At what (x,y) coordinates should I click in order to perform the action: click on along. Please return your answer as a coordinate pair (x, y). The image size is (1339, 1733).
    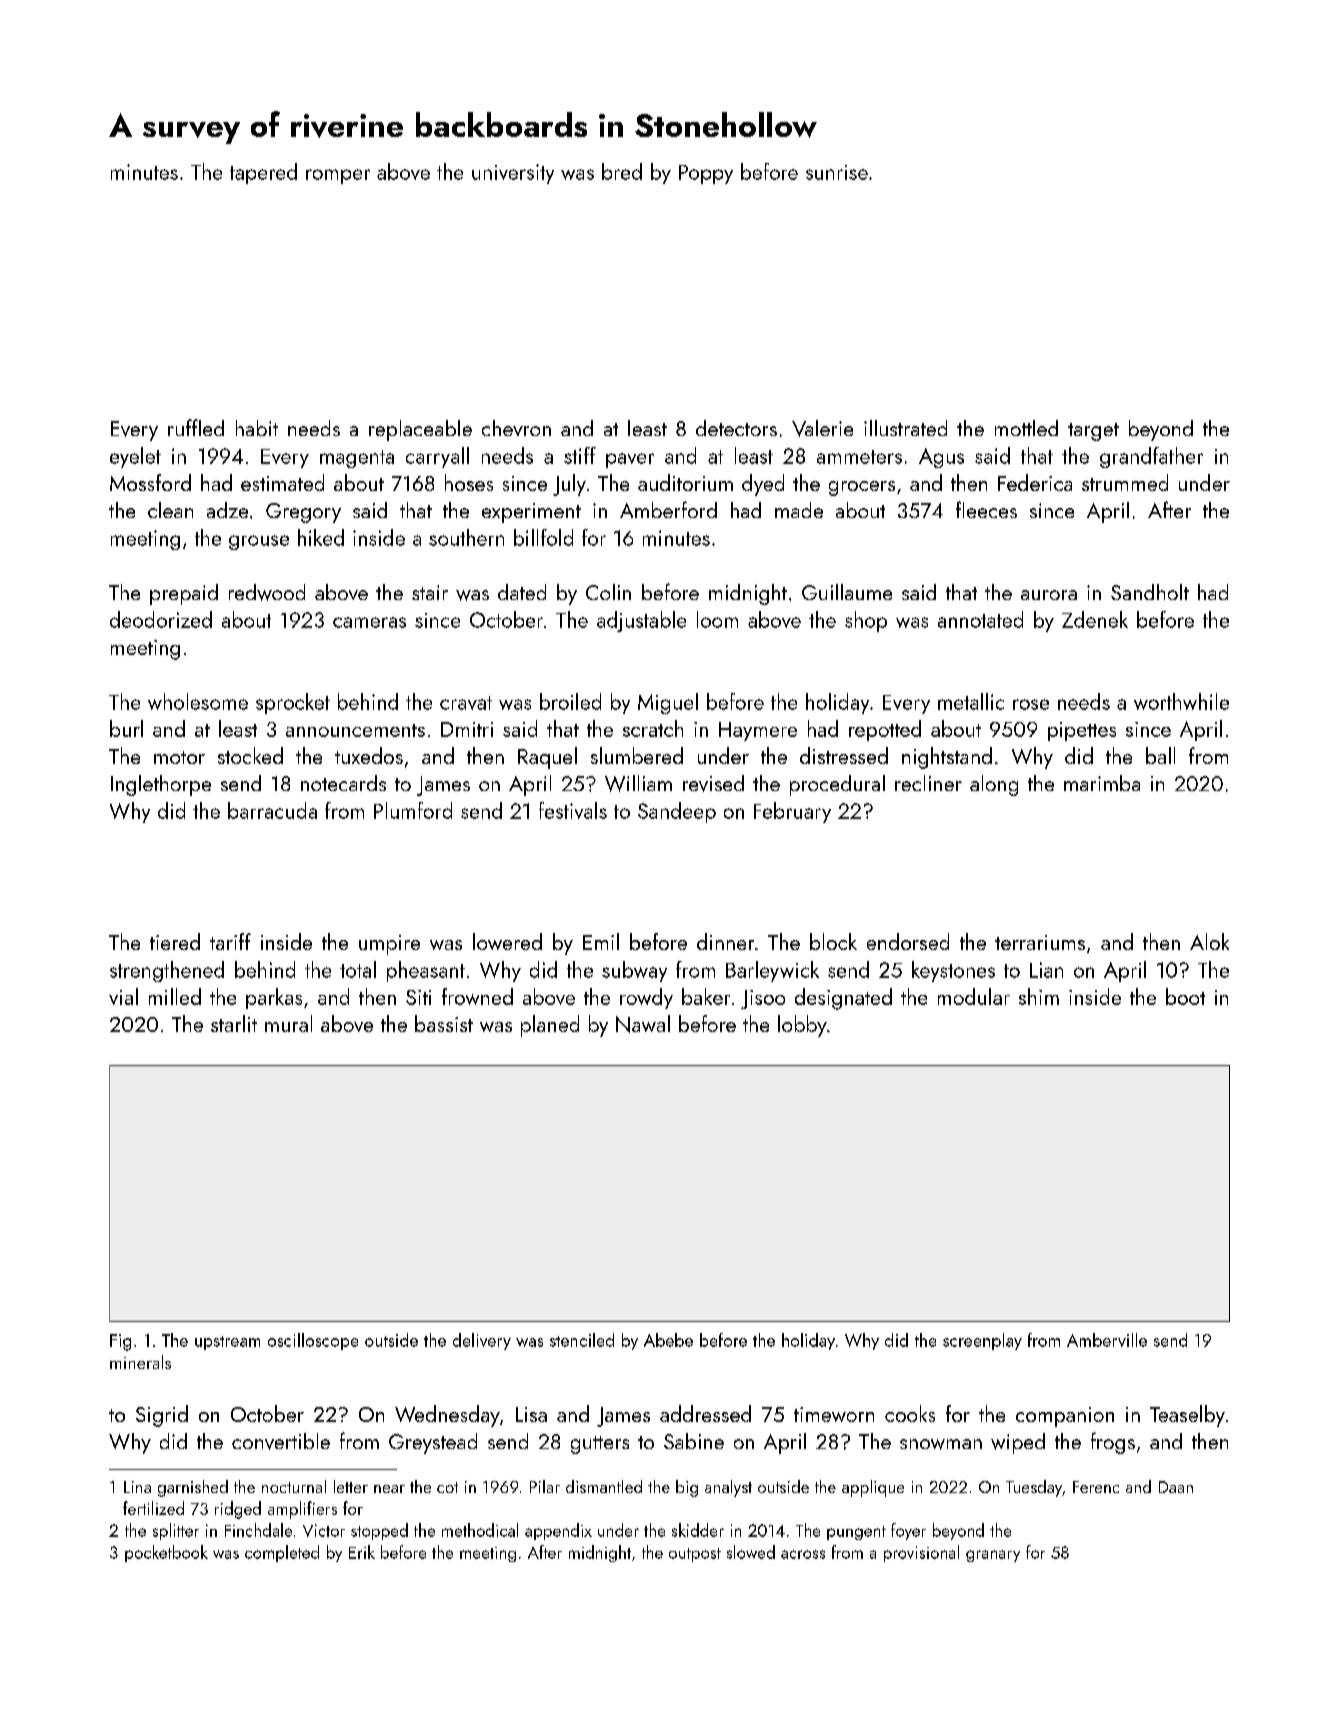
    Looking at the image, I should click on (994, 785).
